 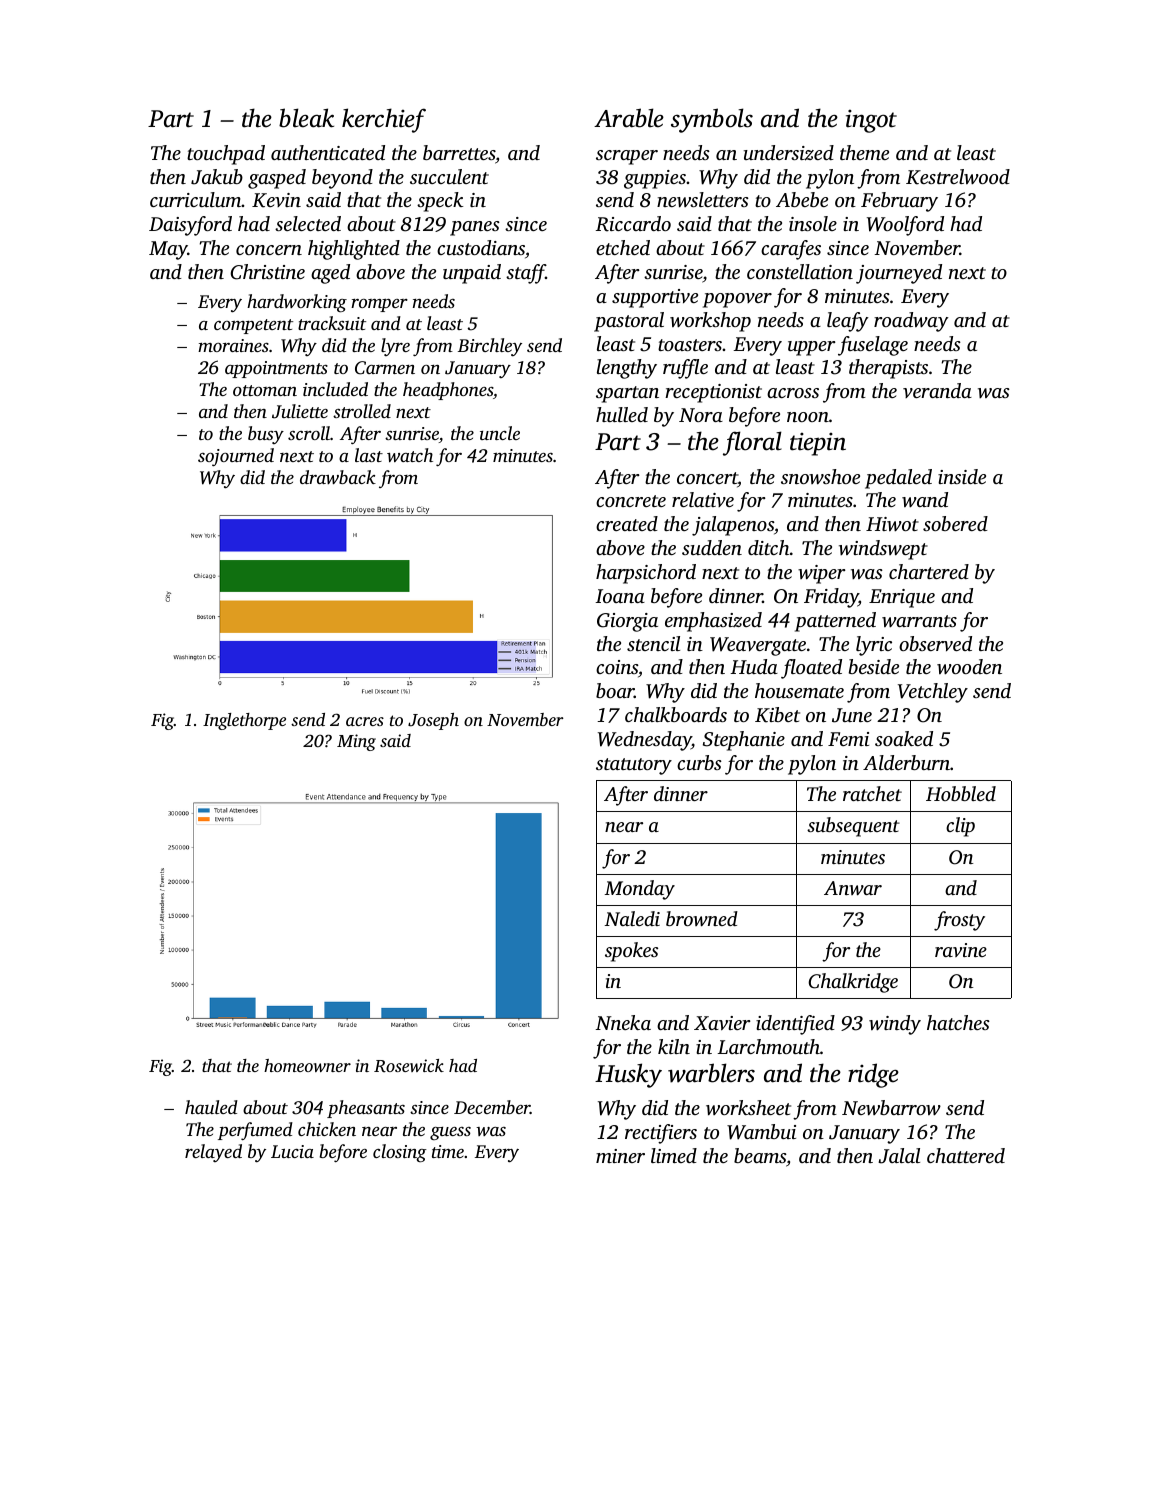 What do you see at coordinates (365, 721) in the page?
I see `acres` at bounding box center [365, 721].
